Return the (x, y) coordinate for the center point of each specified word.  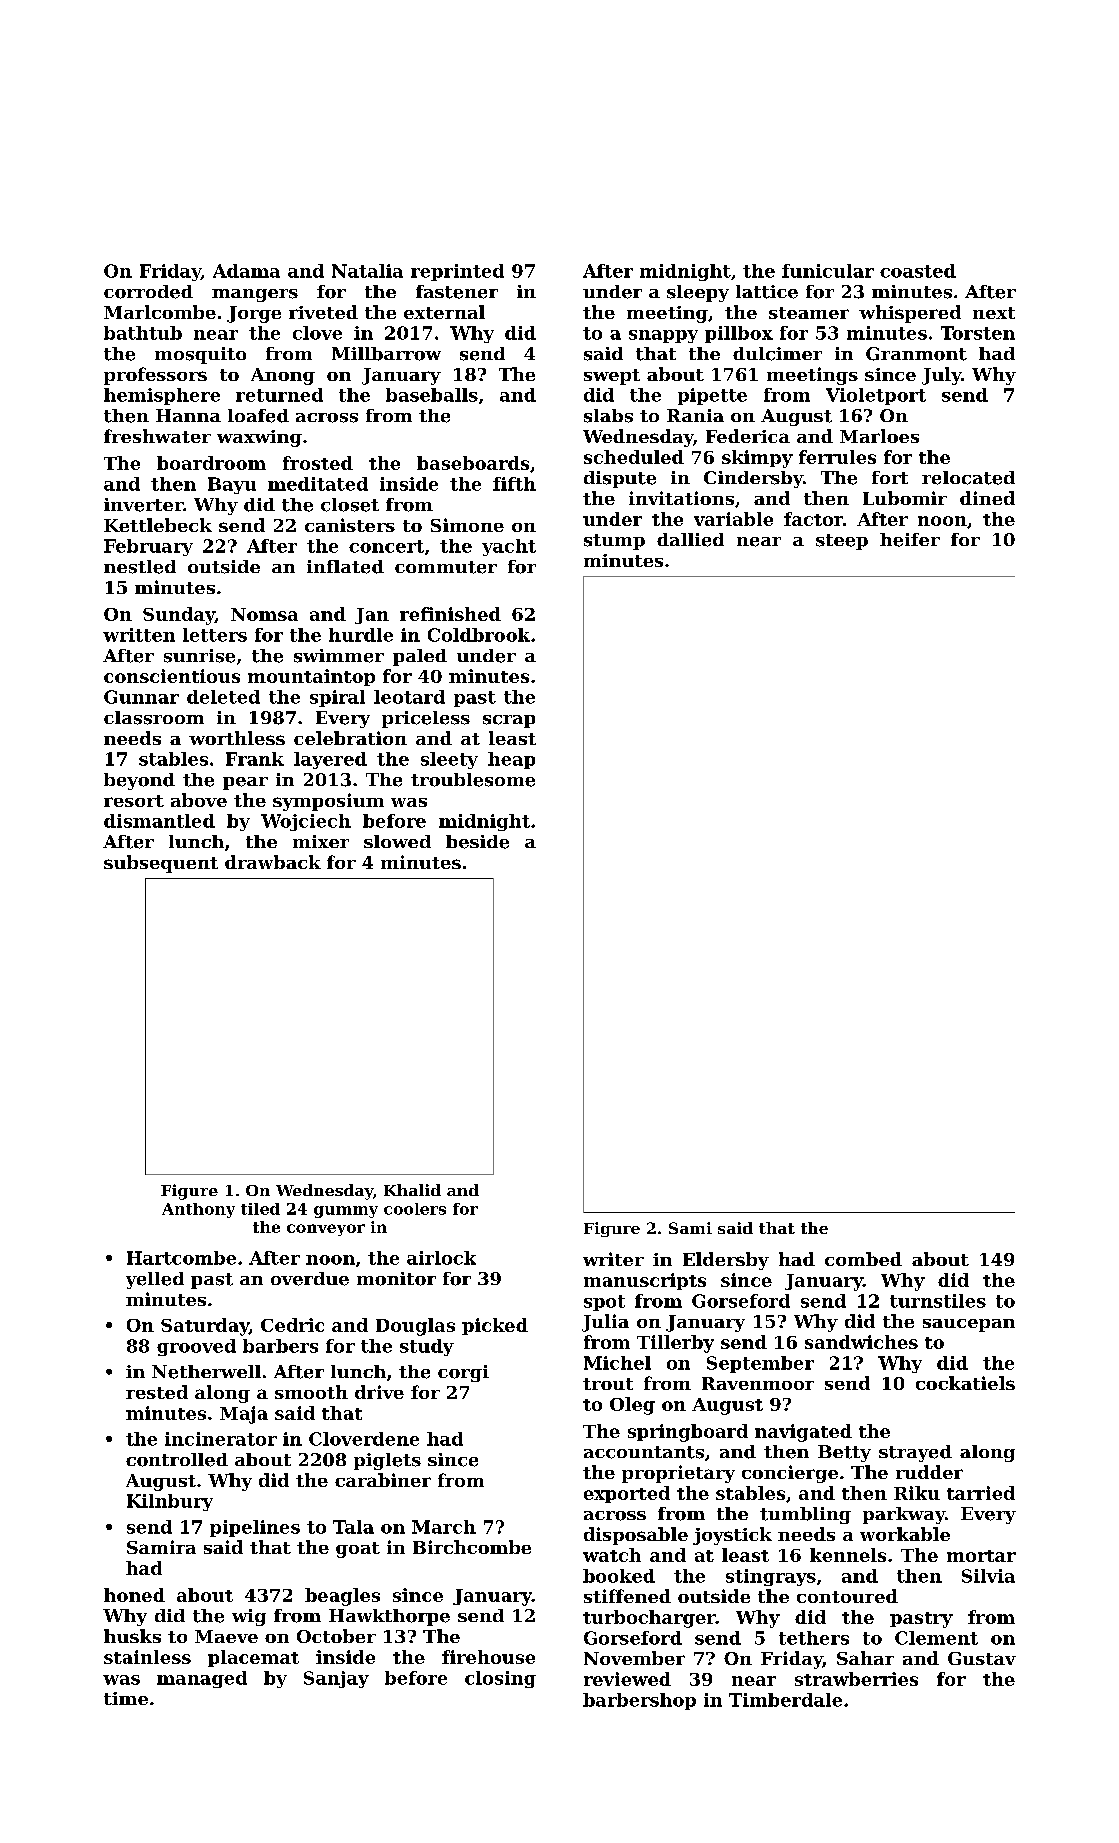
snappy (663, 336)
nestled (140, 567)
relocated (968, 478)
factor (813, 519)
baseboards (473, 463)
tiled (260, 1209)
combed (863, 1259)
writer (613, 1259)
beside (477, 842)
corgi (463, 1373)
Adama (246, 271)
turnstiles (938, 1301)
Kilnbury (170, 1502)
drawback (273, 862)
